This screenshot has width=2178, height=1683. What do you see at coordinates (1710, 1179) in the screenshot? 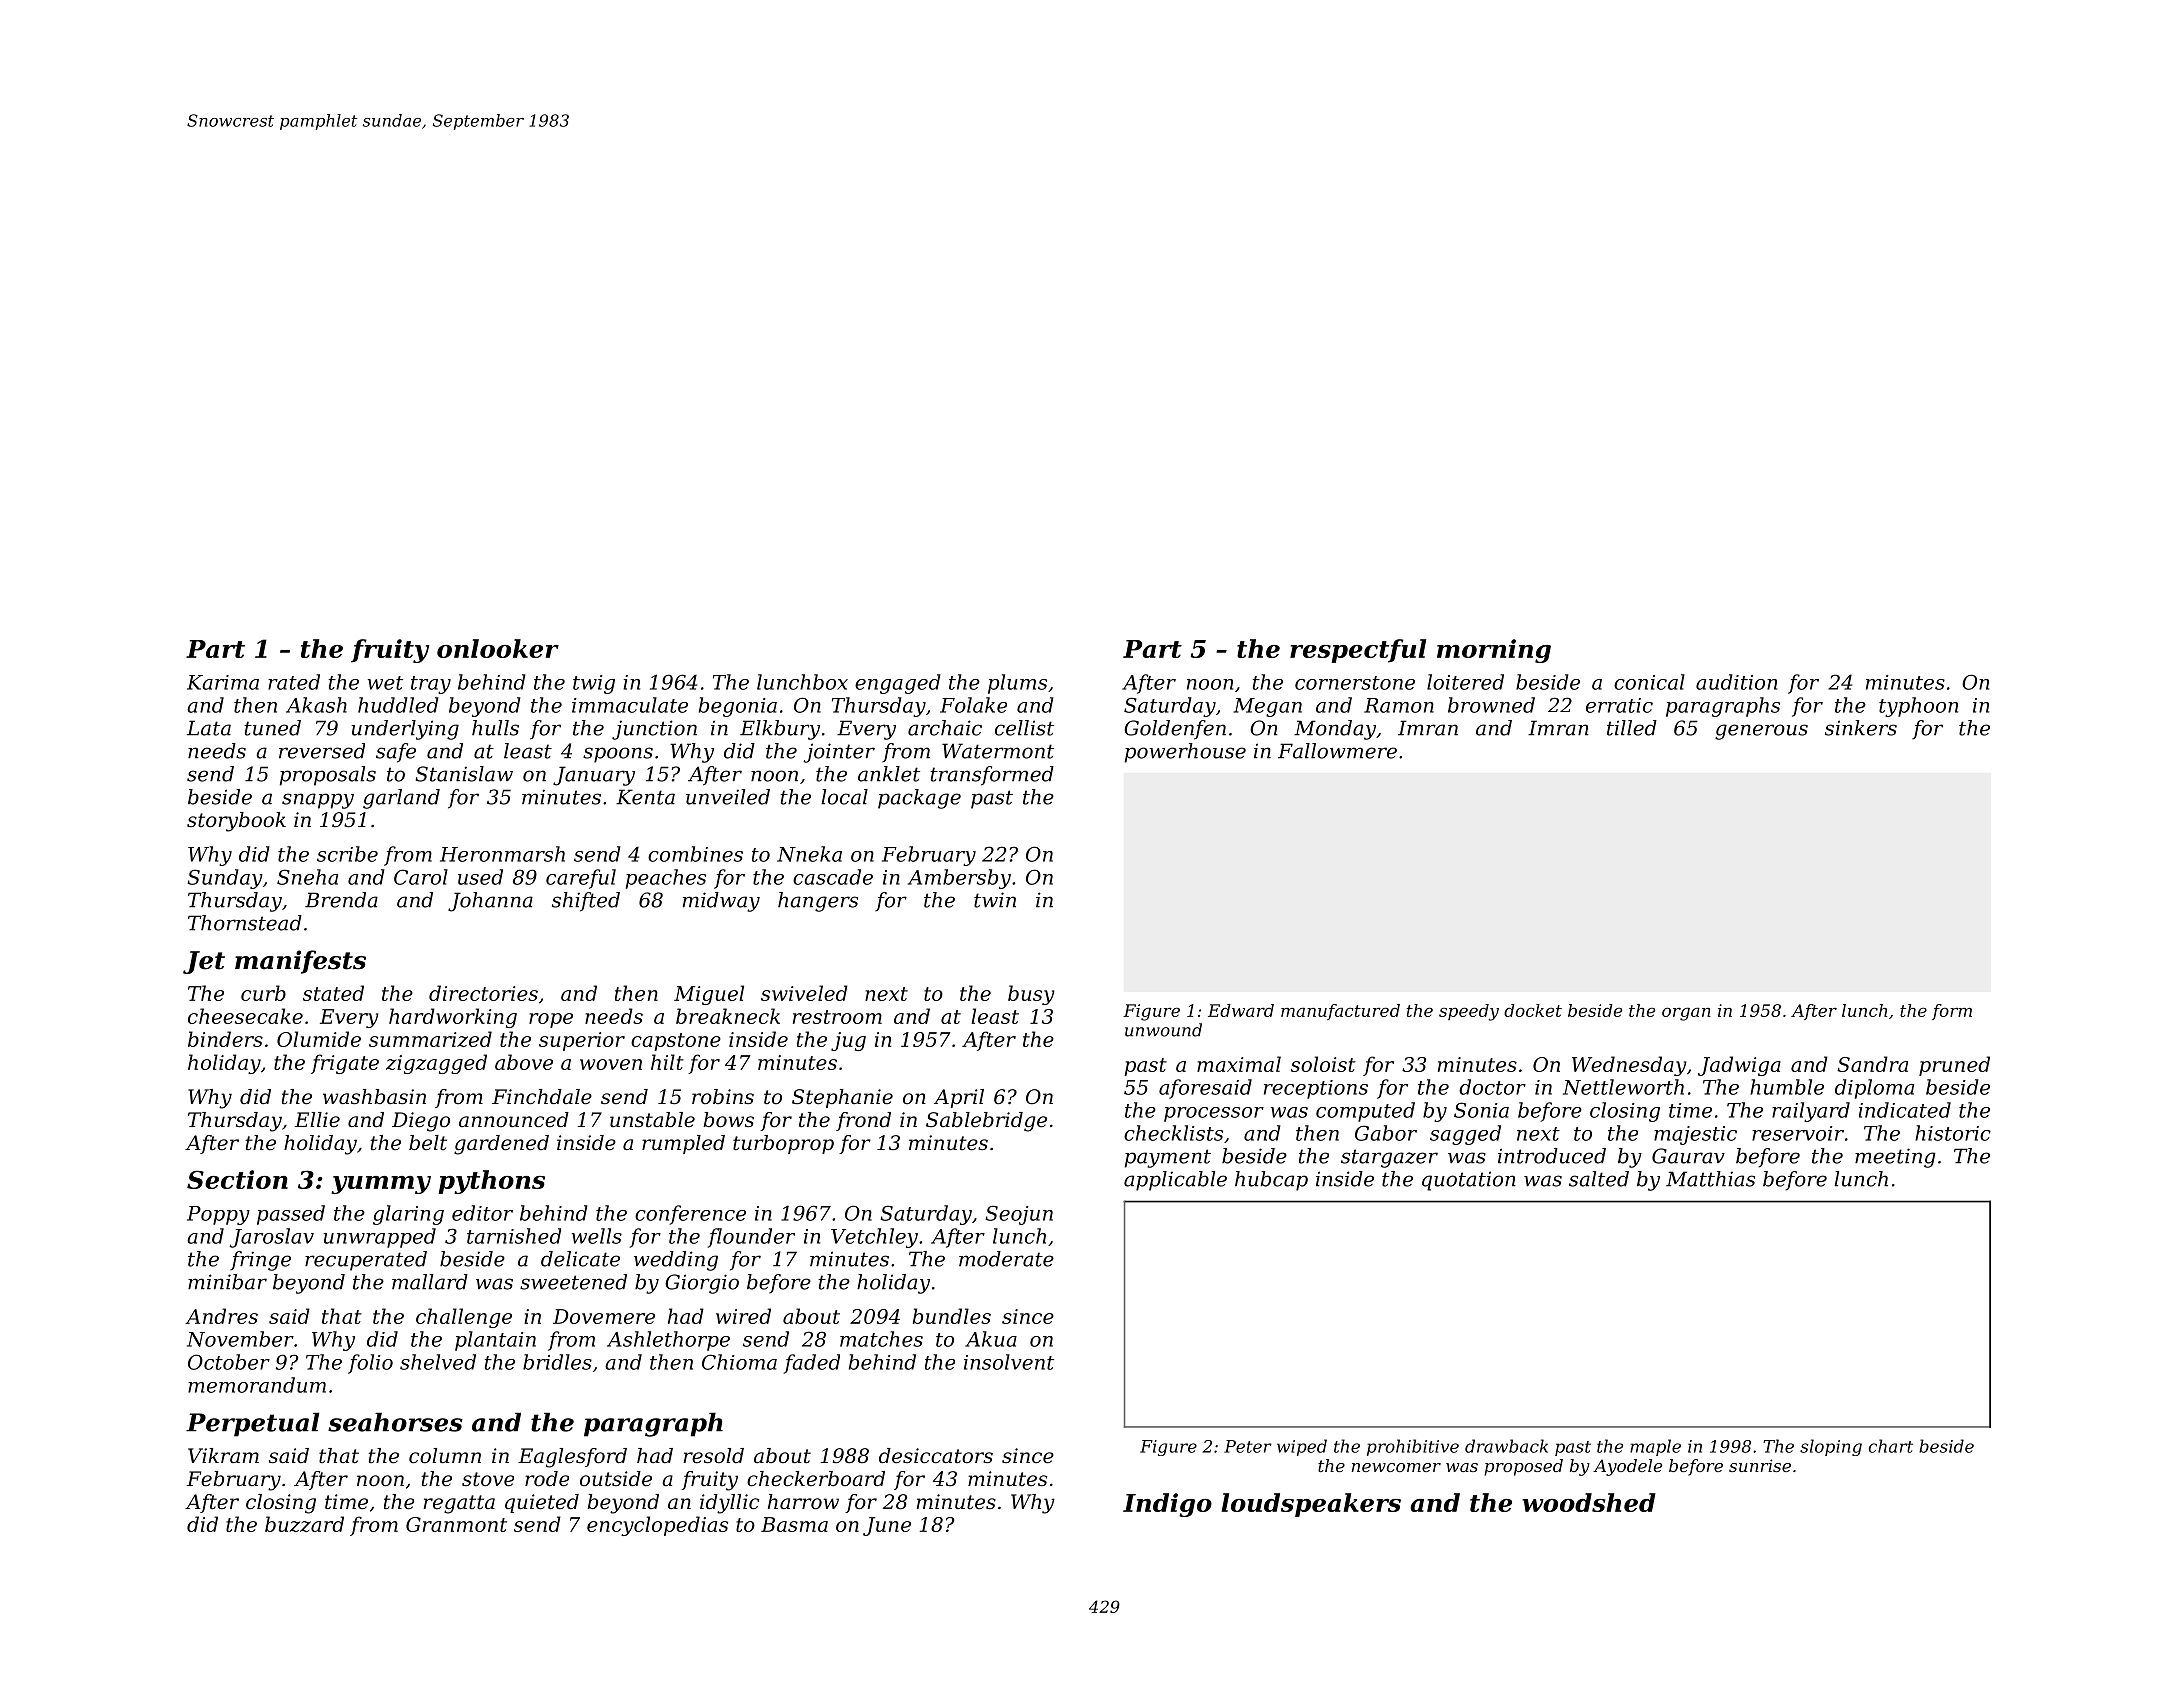
I see `Matthias` at bounding box center [1710, 1179].
